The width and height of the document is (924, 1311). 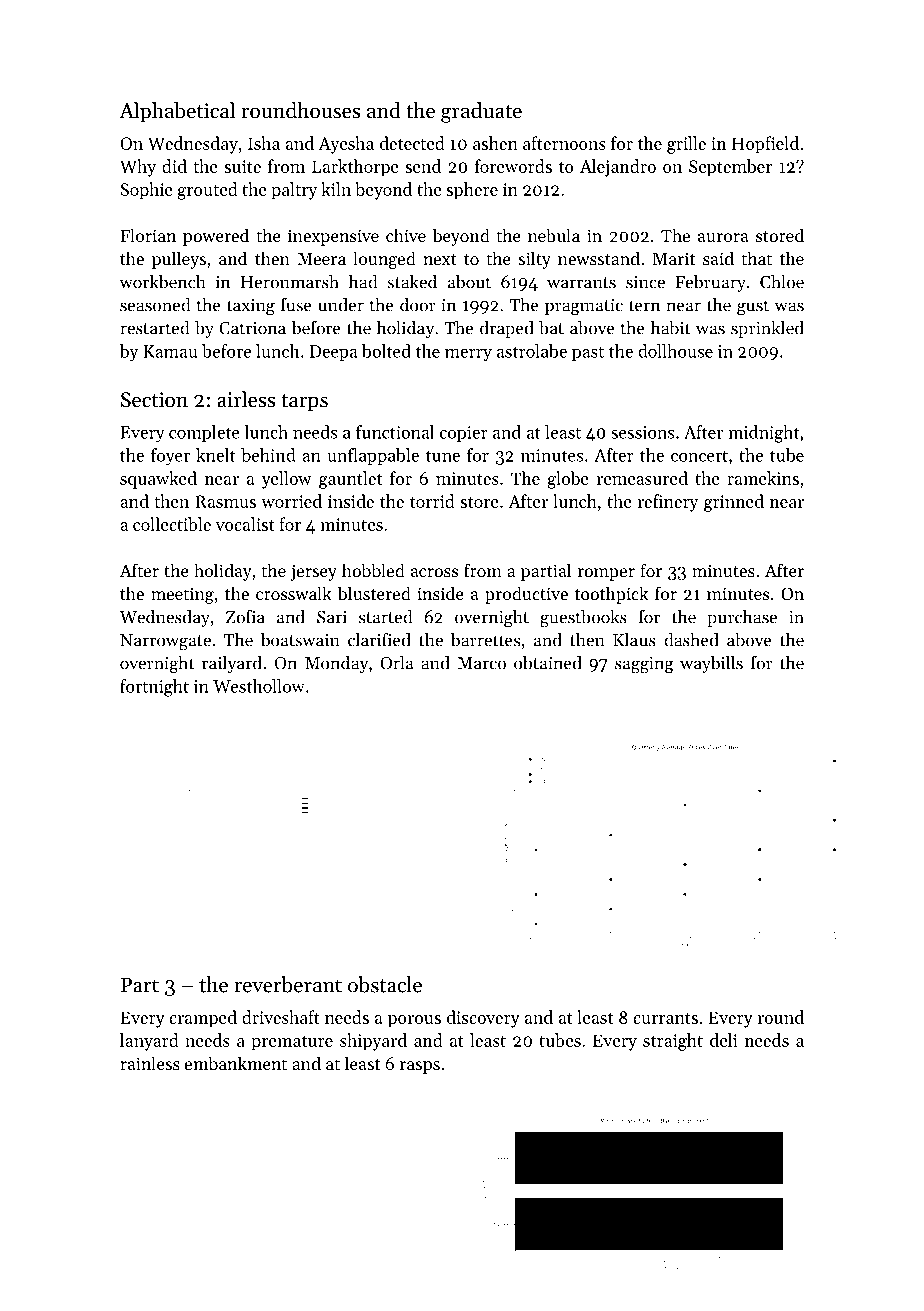 I want to click on waybills, so click(x=711, y=664).
